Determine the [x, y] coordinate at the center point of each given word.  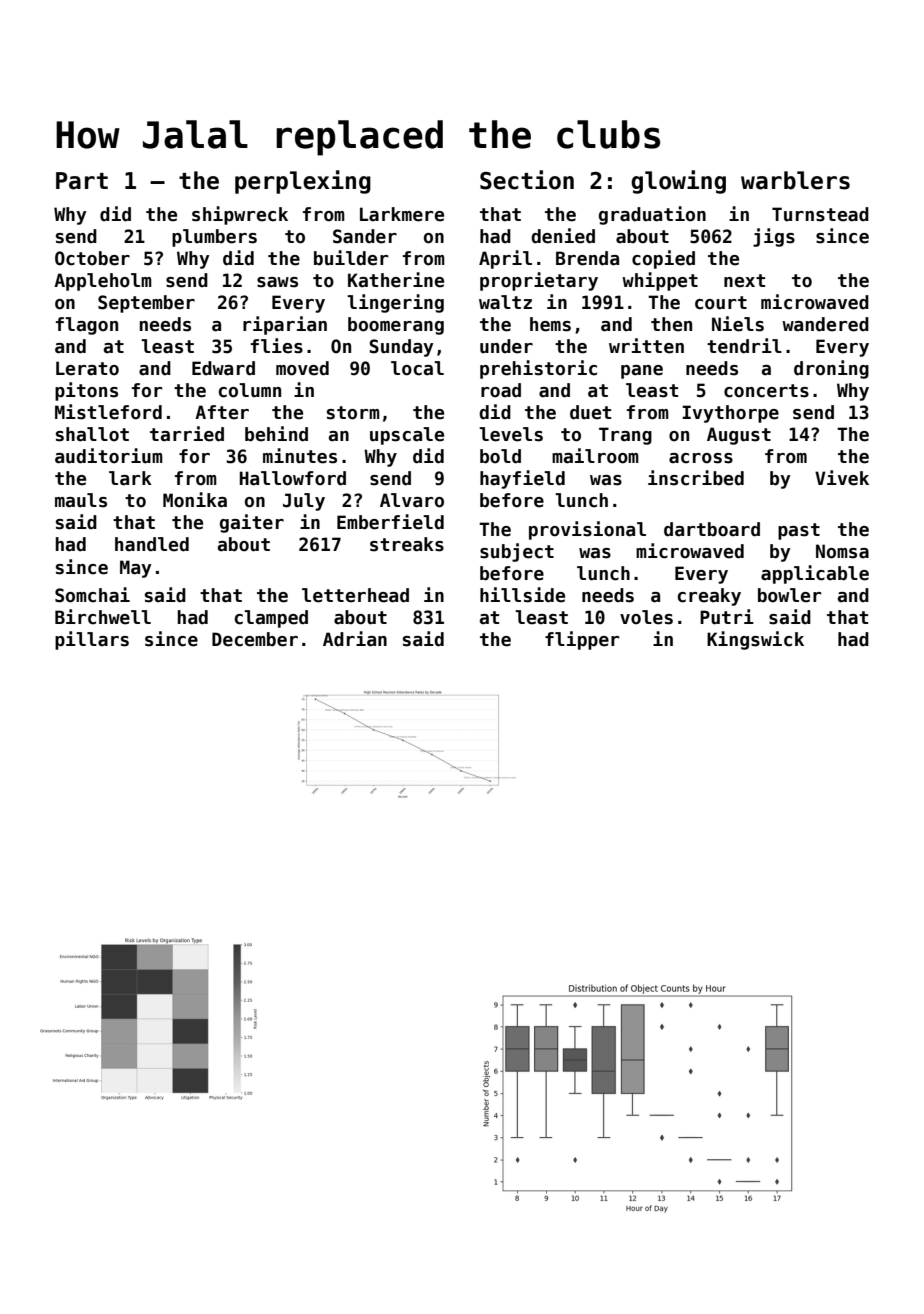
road [501, 390]
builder [351, 258]
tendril [744, 346]
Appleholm [103, 282]
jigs [774, 237]
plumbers [214, 238]
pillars [92, 640]
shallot [92, 434]
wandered [825, 324]
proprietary [539, 281]
